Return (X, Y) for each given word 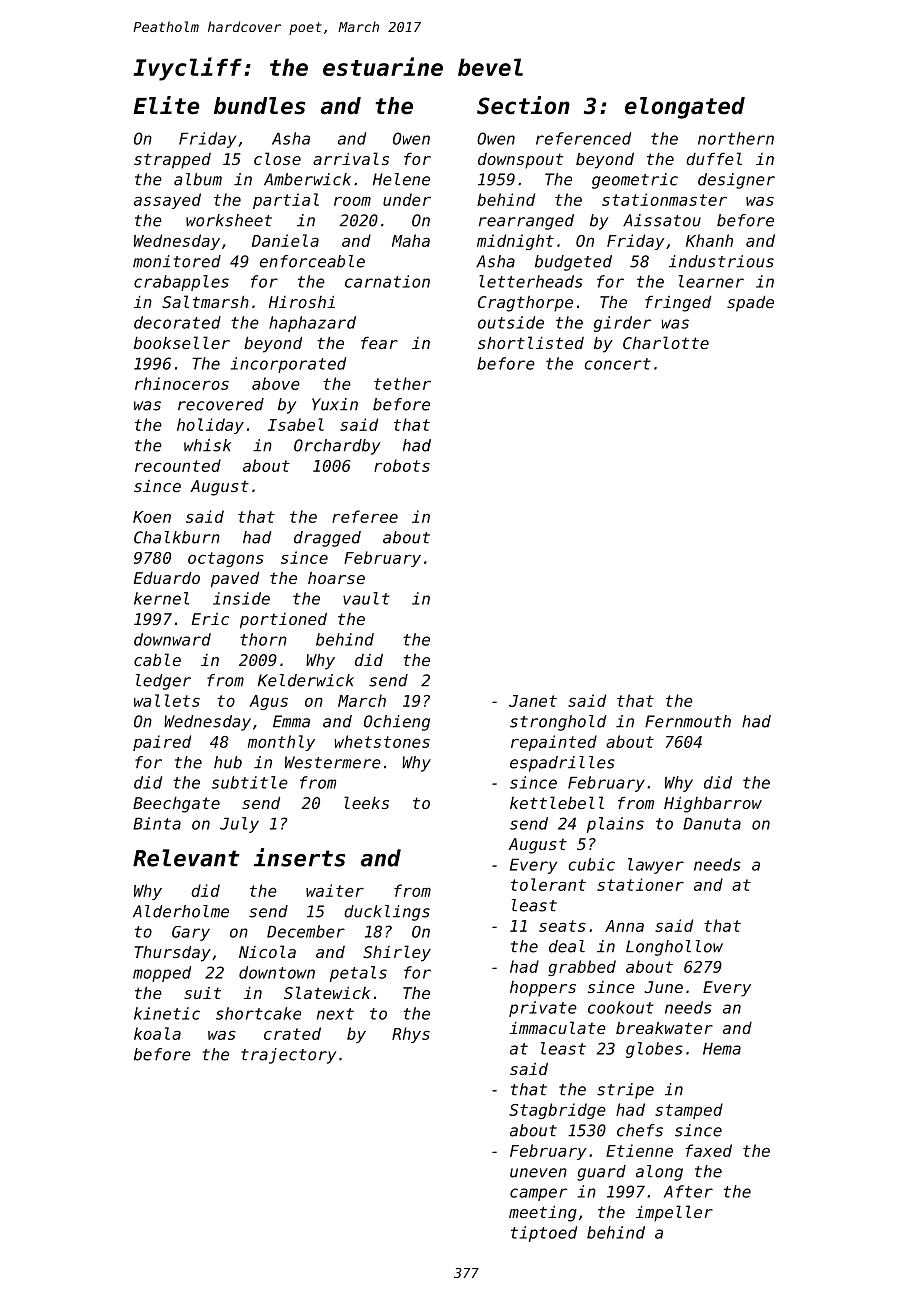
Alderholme (181, 911)
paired (162, 743)
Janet (533, 701)
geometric (635, 181)
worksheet (229, 220)
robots (402, 465)
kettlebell (557, 802)
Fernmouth (688, 721)
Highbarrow (713, 805)
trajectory (289, 1056)
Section (523, 105)
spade (750, 304)
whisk (207, 445)
